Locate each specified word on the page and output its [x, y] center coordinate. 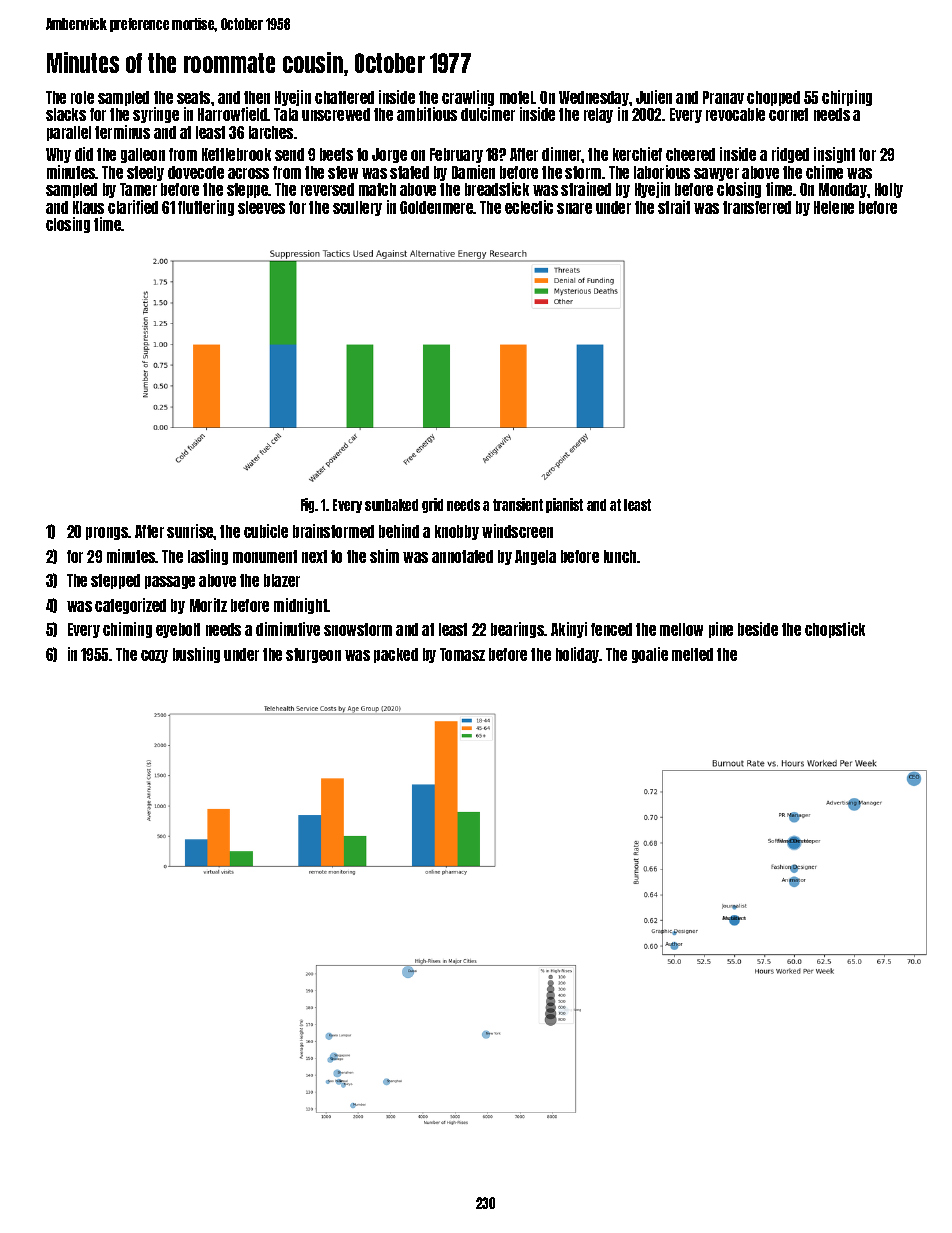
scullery [357, 208]
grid [432, 505]
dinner [562, 154]
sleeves [261, 207]
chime [824, 172]
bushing [196, 655]
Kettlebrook [236, 154]
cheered [690, 154]
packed [396, 655]
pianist [564, 505]
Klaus [88, 207]
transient [518, 504]
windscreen [517, 531]
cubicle [266, 531]
